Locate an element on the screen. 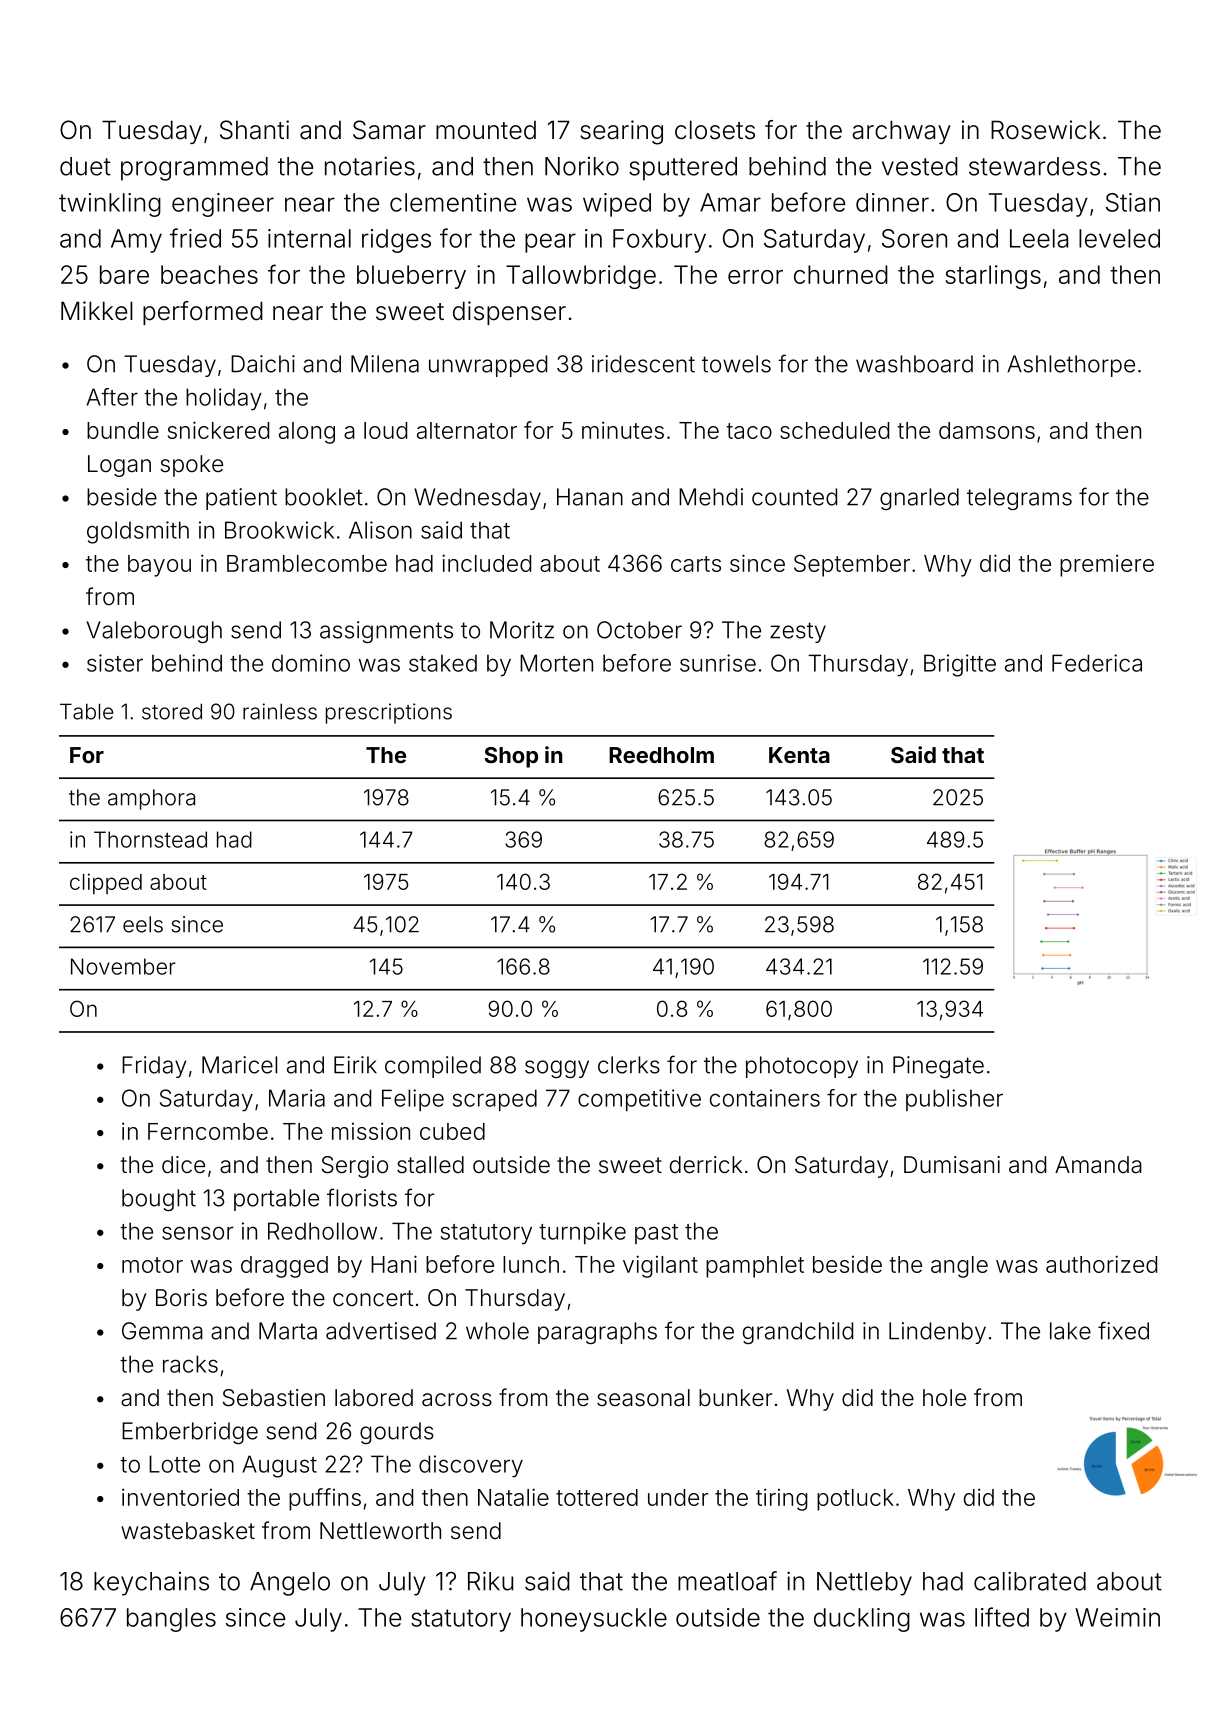 This screenshot has height=1726, width=1221. Daichi is located at coordinates (263, 364).
